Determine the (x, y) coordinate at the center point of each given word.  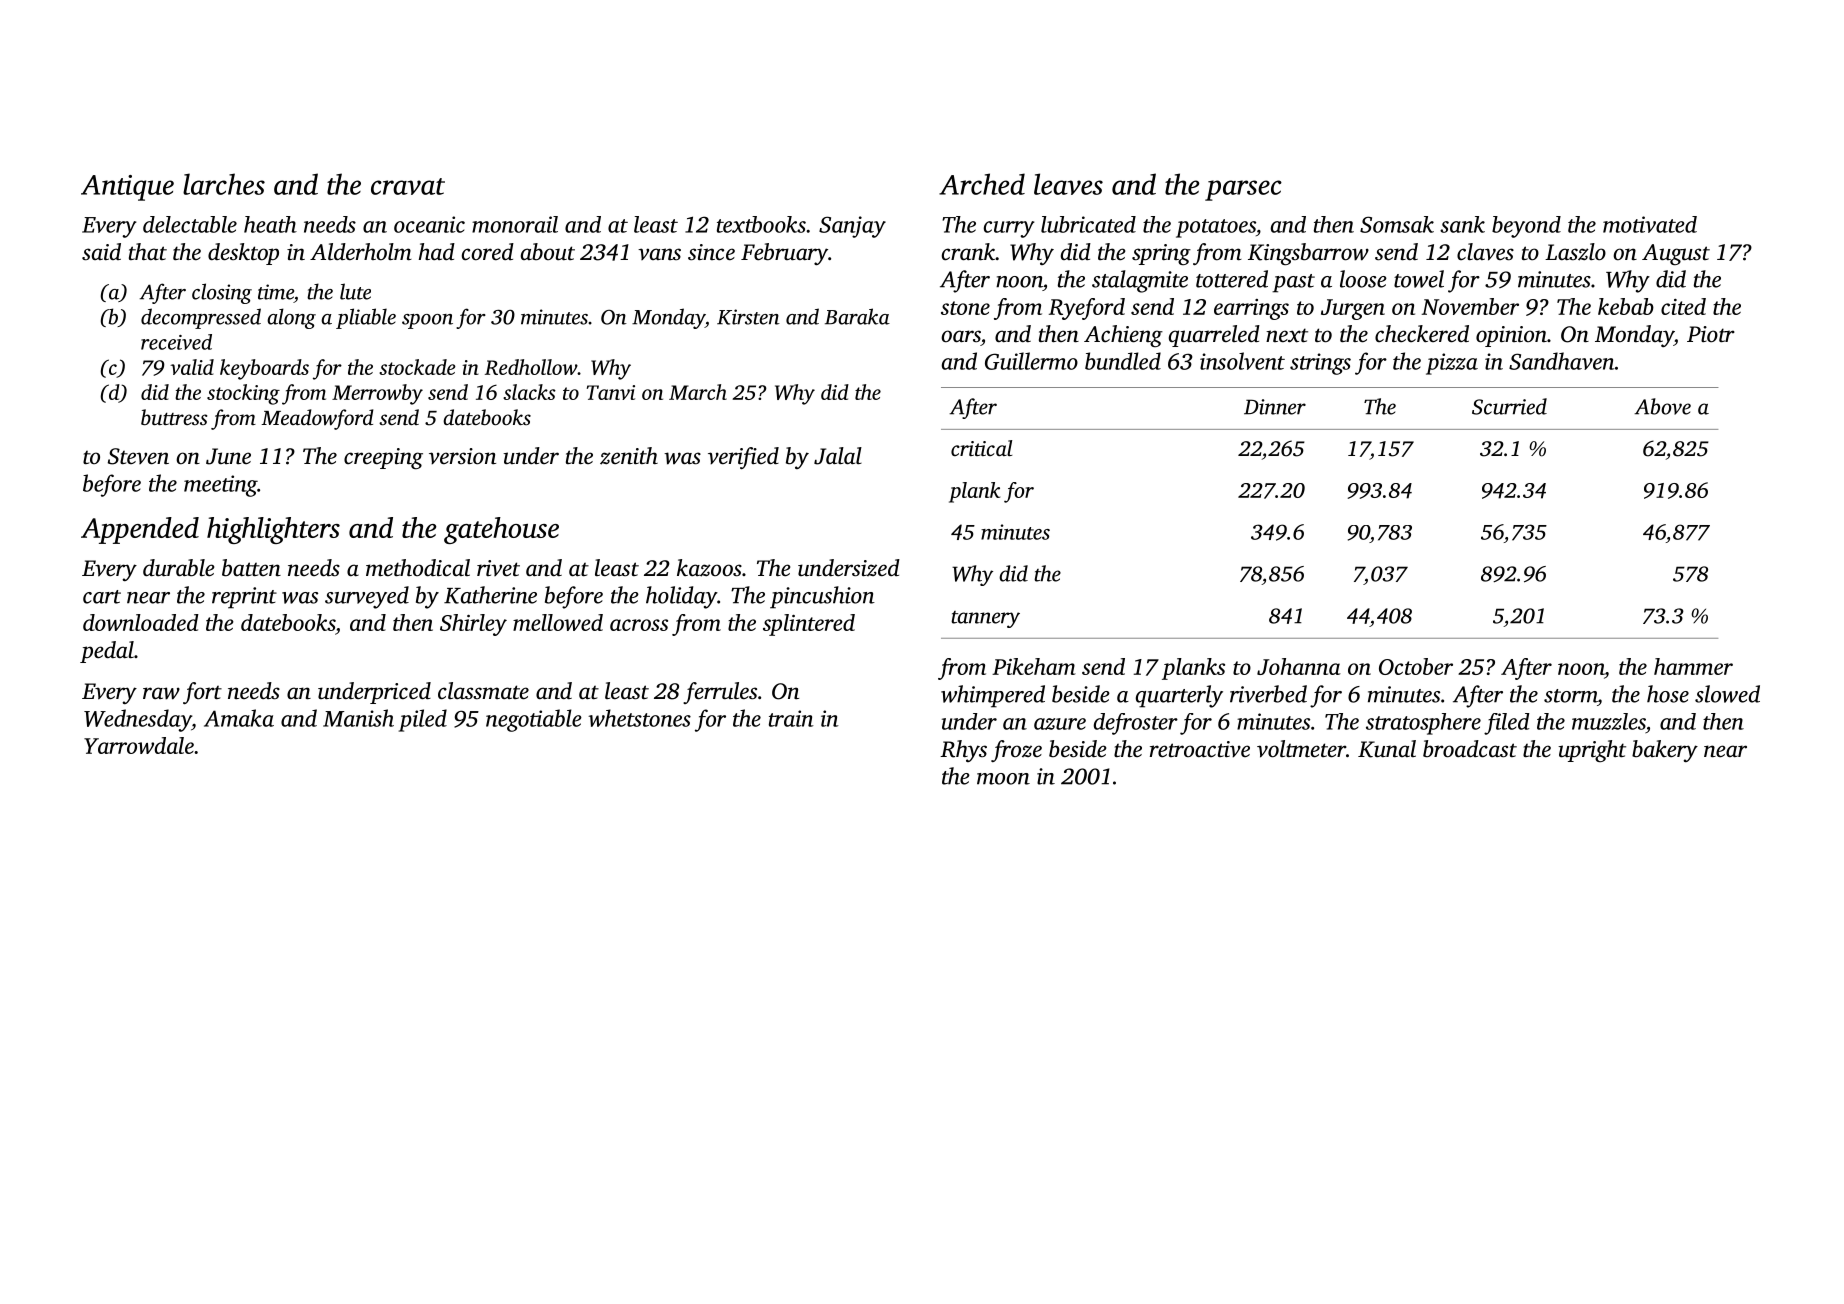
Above (1662, 406)
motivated (1650, 224)
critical (981, 448)
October (1416, 666)
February (784, 254)
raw (161, 693)
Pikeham (1034, 666)
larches (224, 184)
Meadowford (317, 419)
